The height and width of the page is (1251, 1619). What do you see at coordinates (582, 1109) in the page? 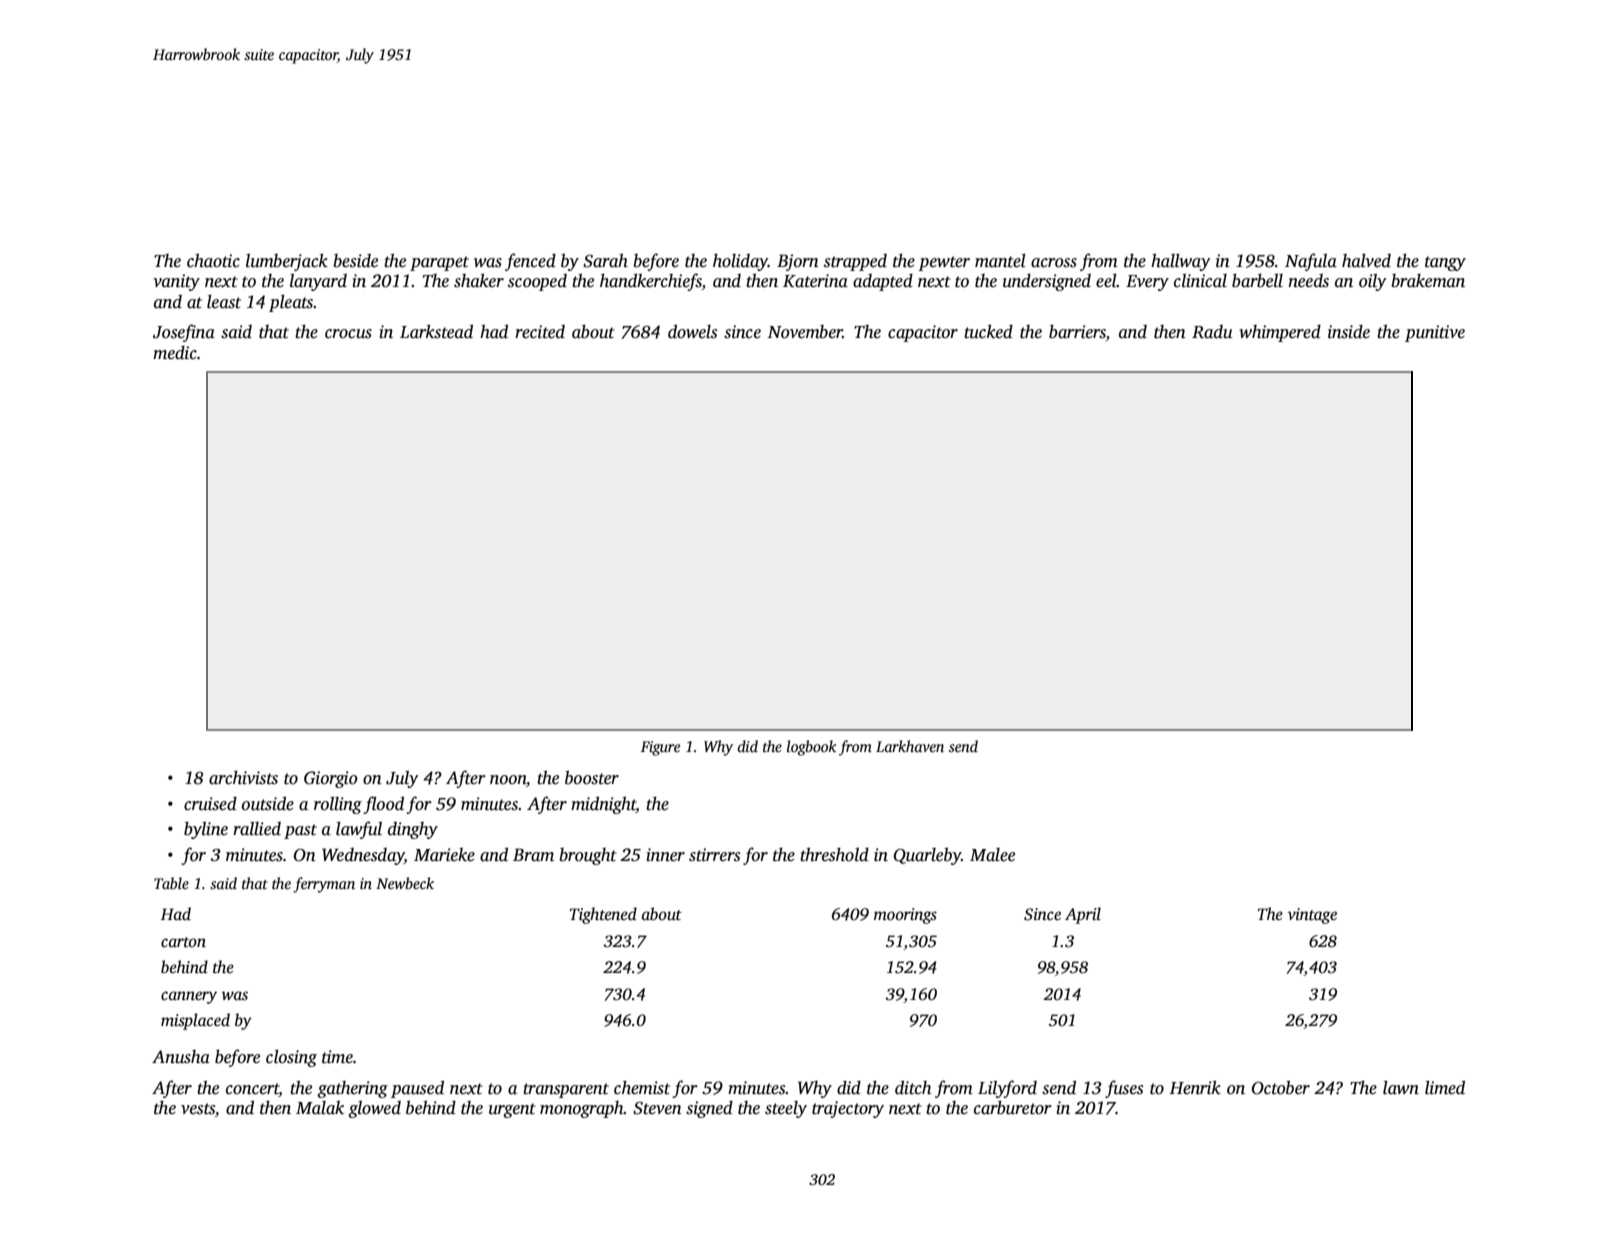
I see `monograph` at bounding box center [582, 1109].
